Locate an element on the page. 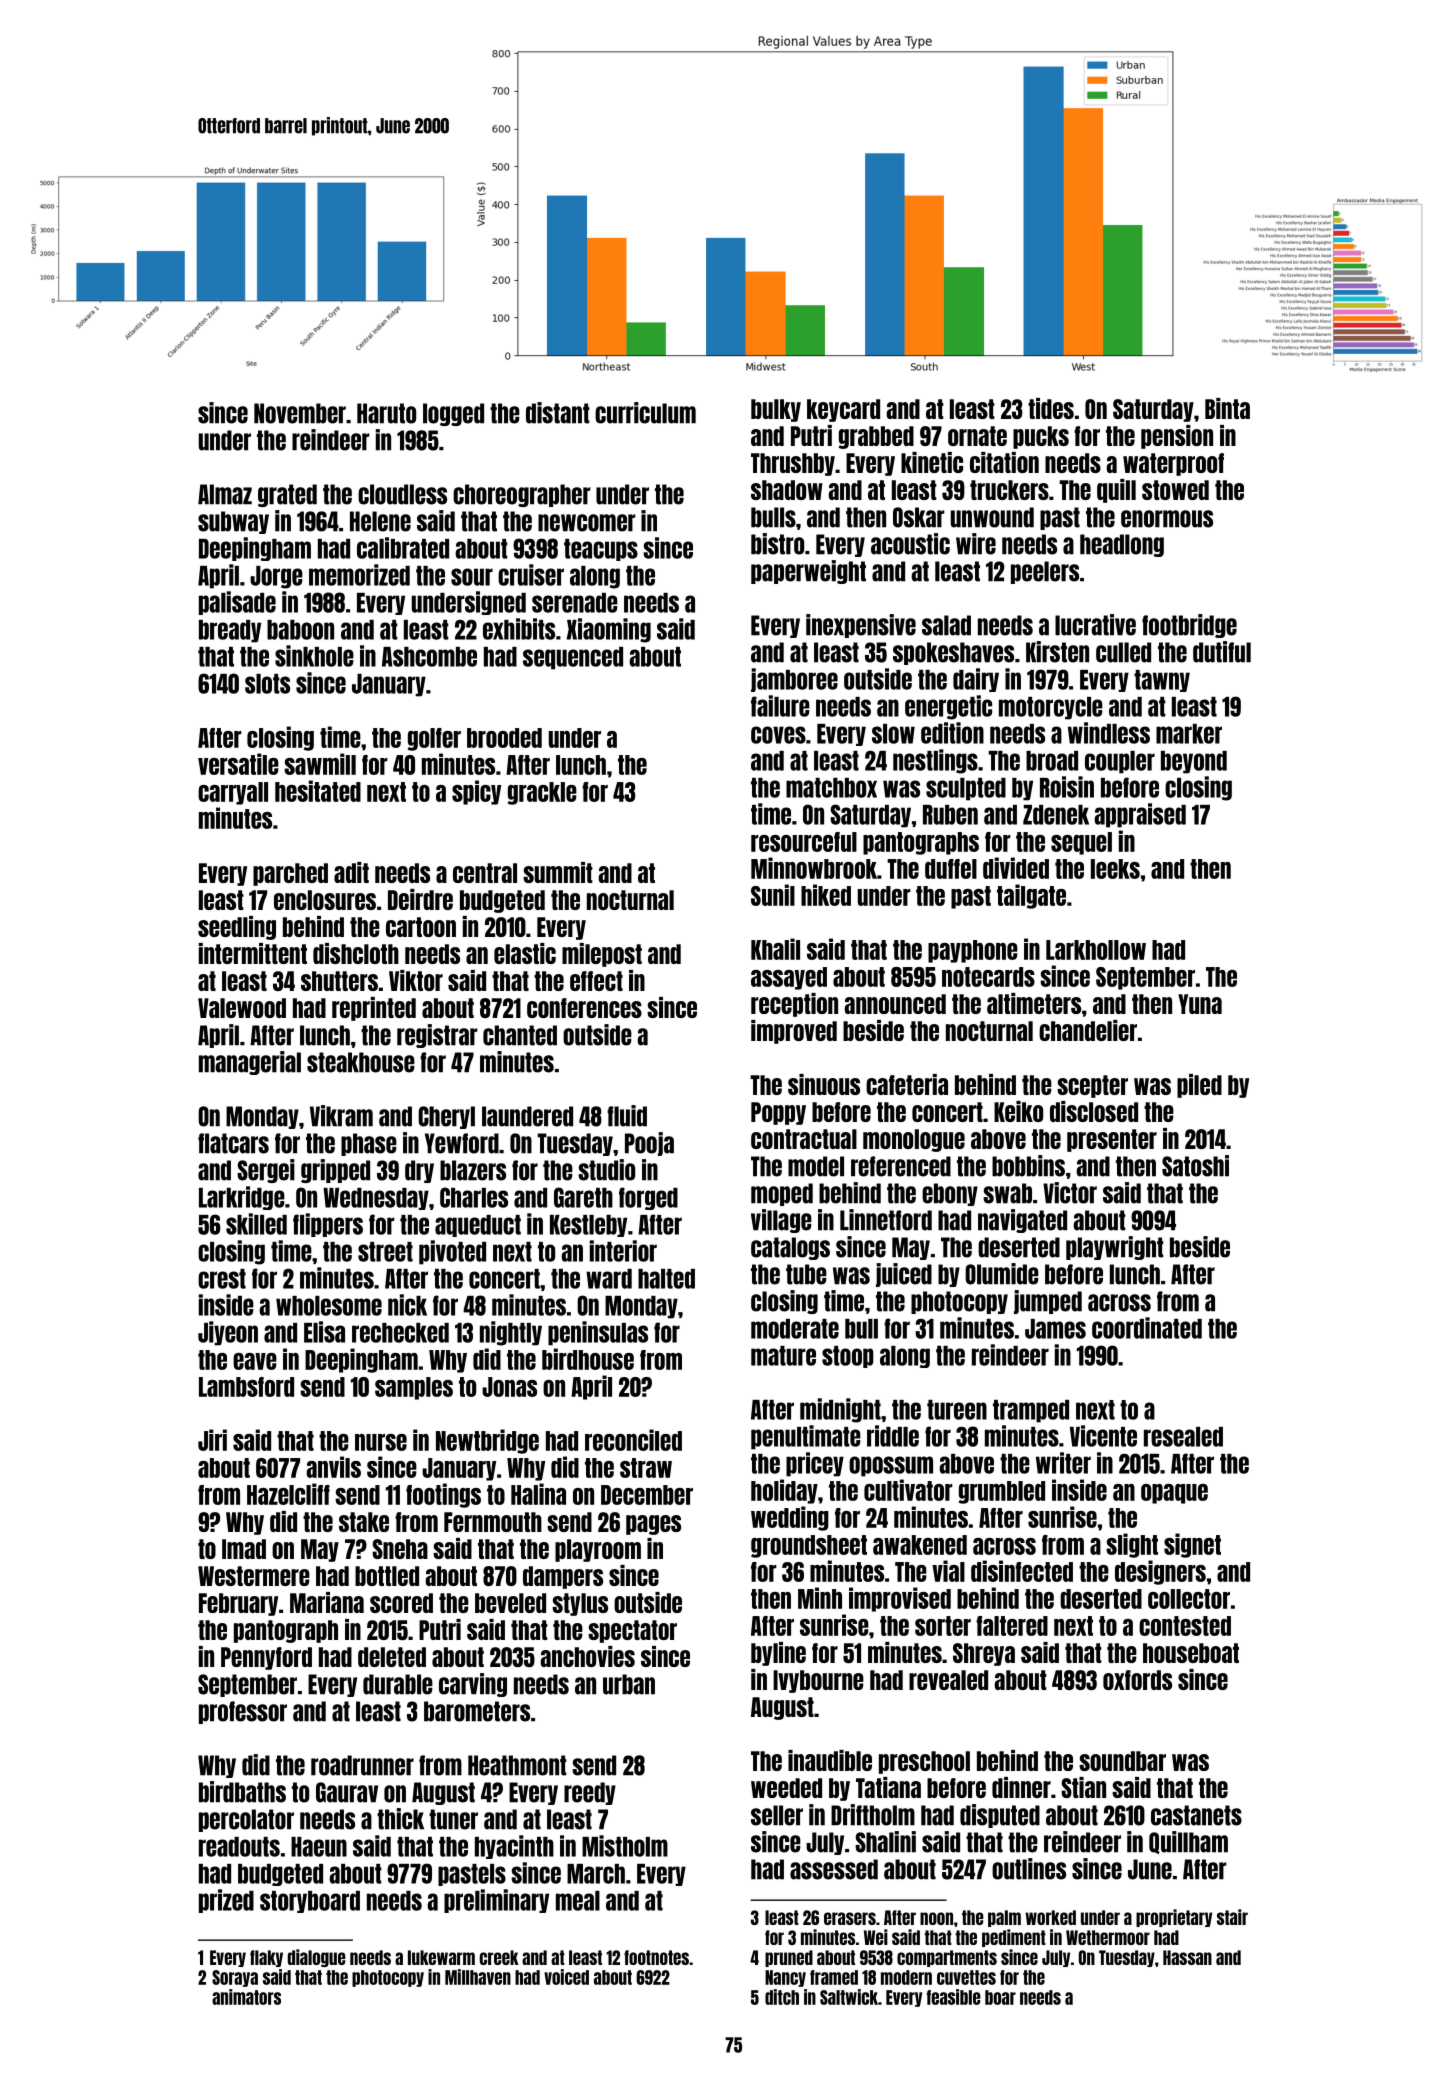  voiced is located at coordinates (566, 1977).
